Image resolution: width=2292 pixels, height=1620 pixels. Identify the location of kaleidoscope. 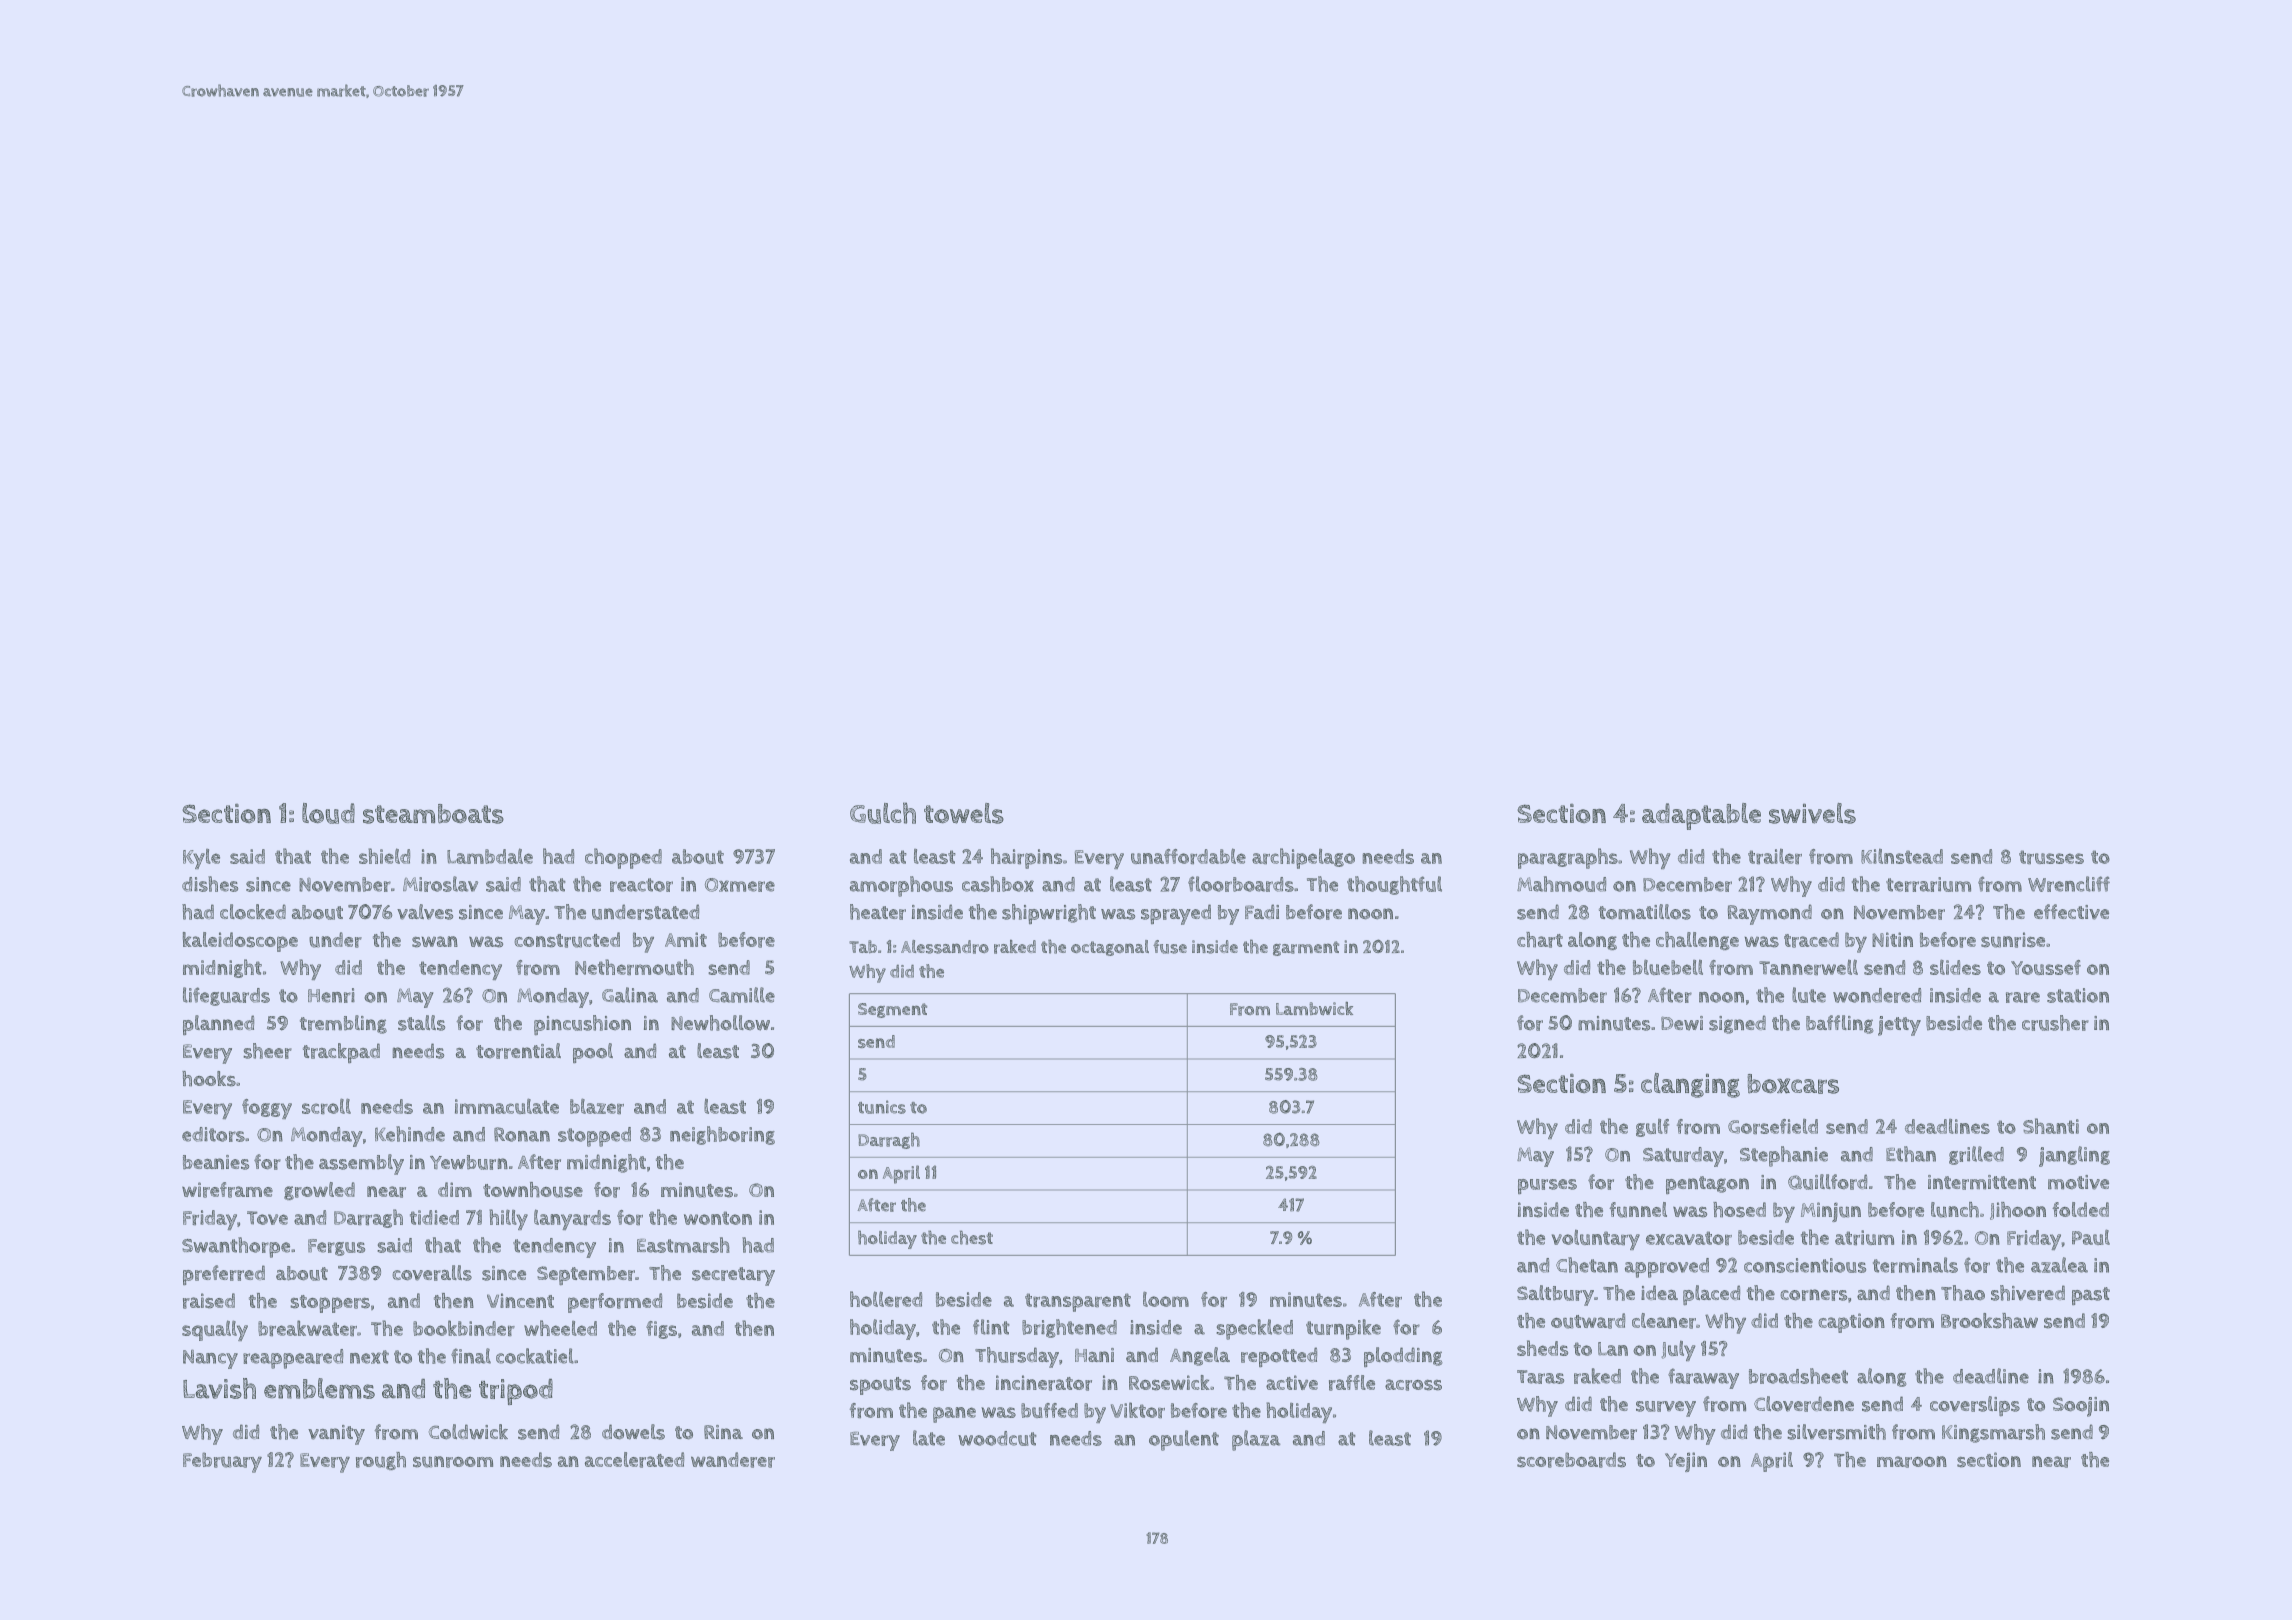
(240, 942).
